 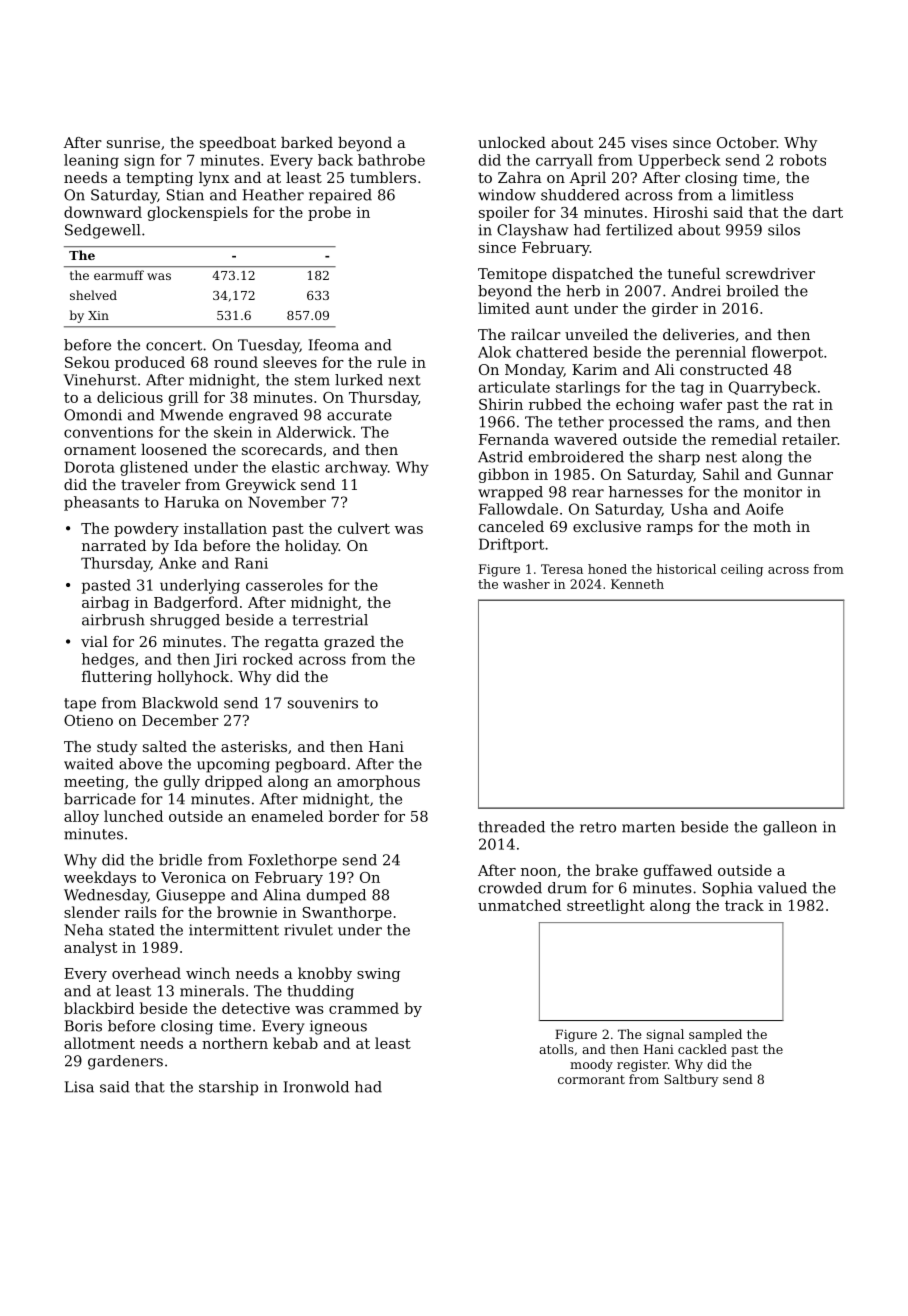 I want to click on installation, so click(x=225, y=528).
